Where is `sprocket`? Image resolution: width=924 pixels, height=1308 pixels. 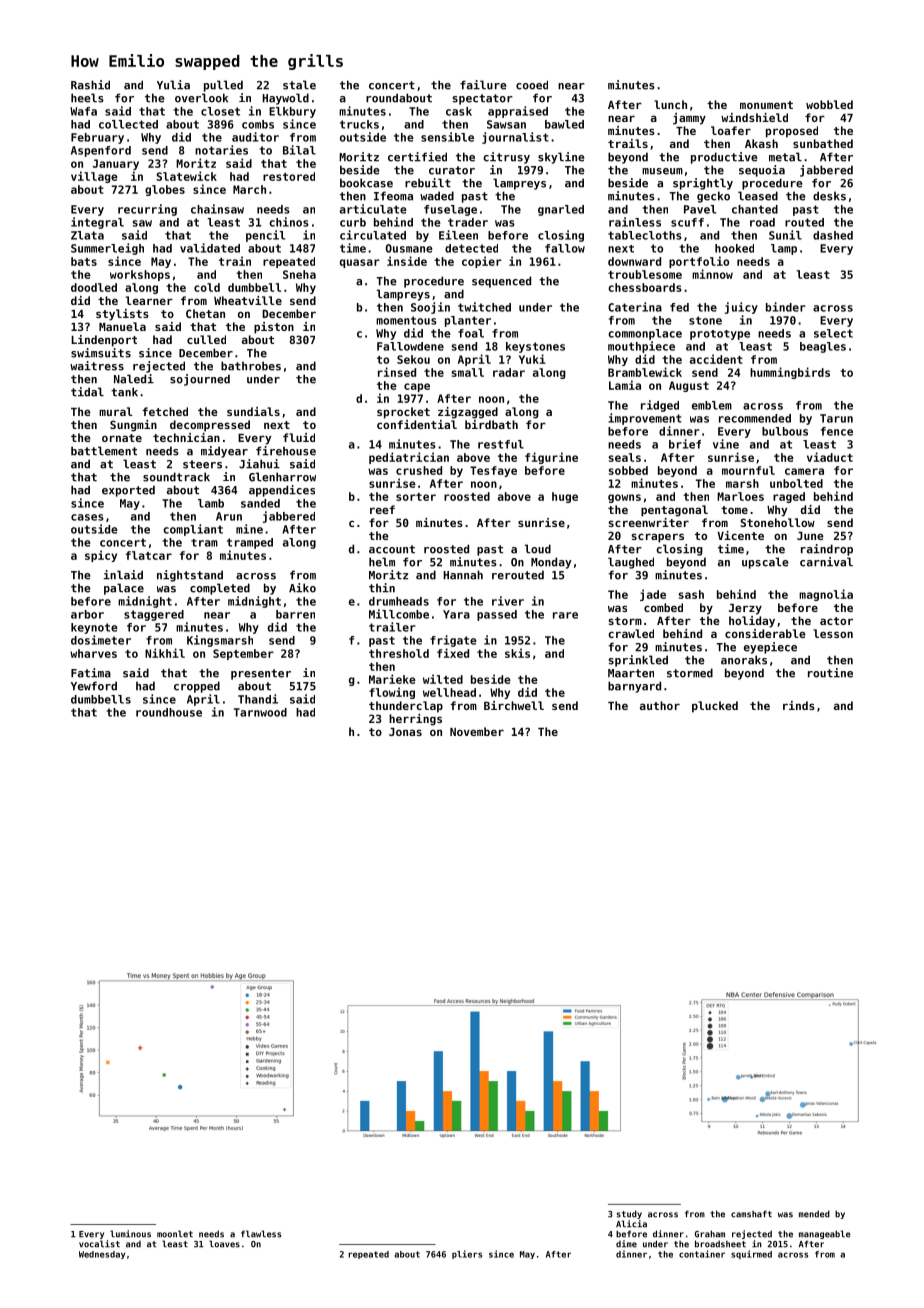
sprocket is located at coordinates (403, 413).
